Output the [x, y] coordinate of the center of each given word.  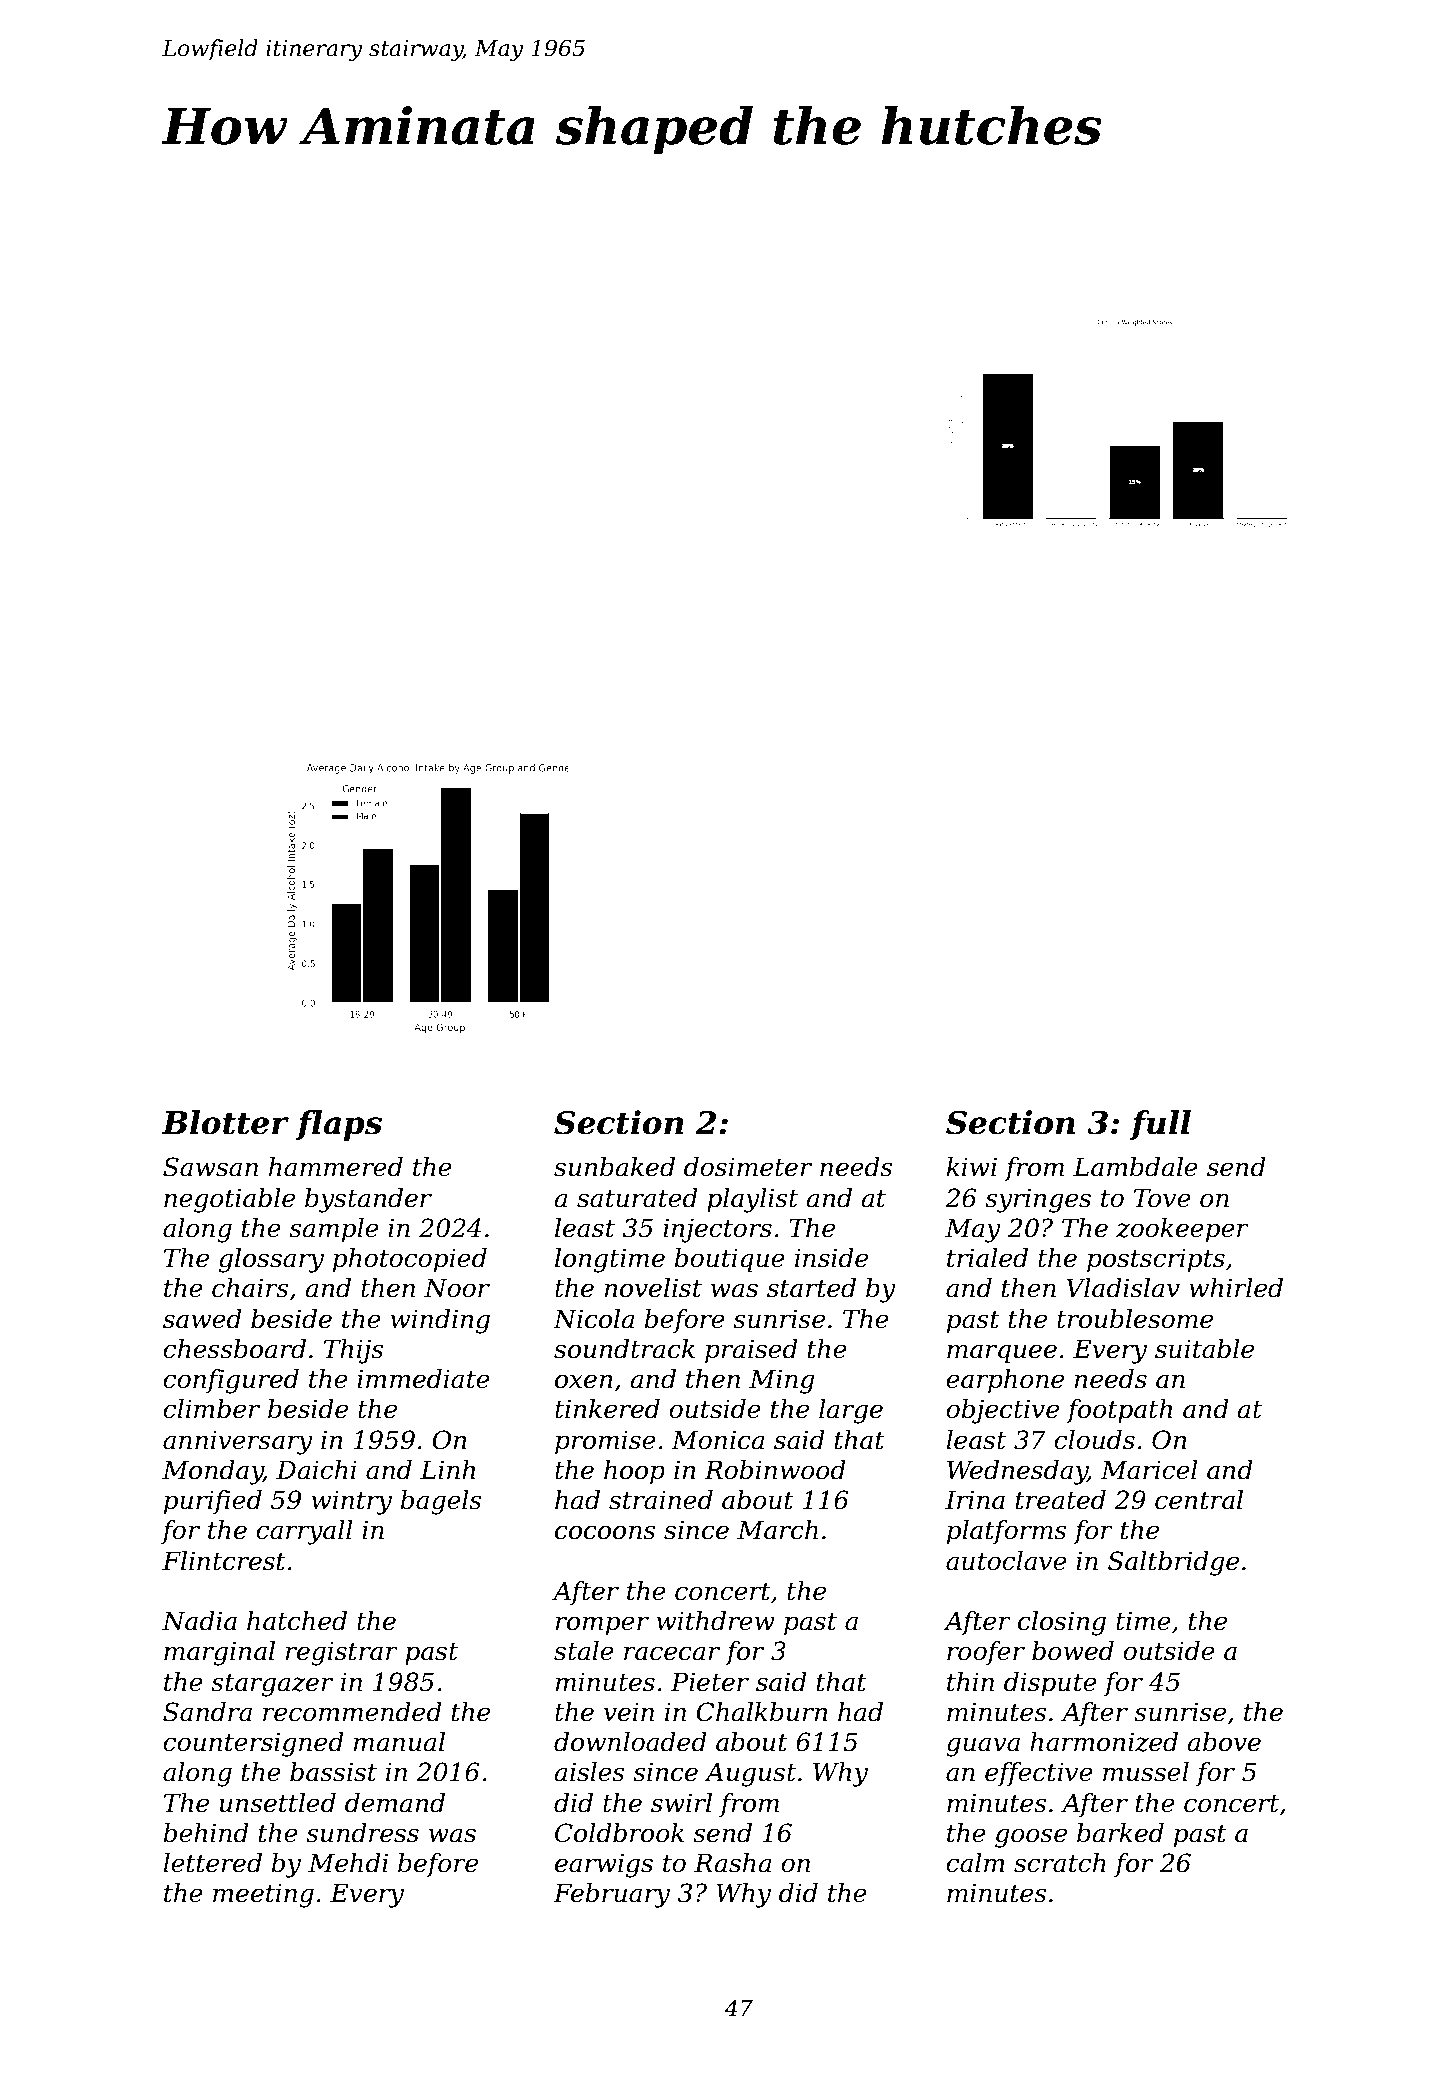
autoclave [1006, 1561]
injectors [717, 1230]
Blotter [225, 1122]
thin [970, 1682]
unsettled [278, 1803]
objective [1002, 1411]
